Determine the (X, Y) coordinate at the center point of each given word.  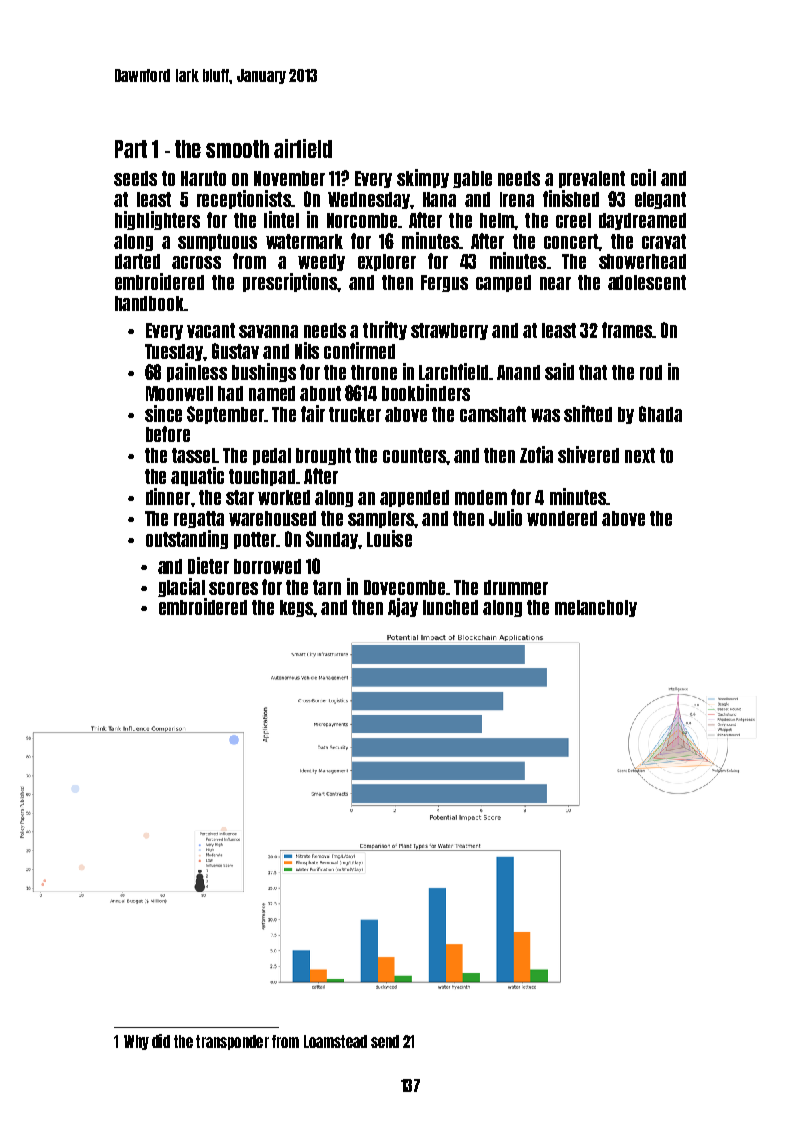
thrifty (385, 330)
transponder (232, 1042)
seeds (135, 178)
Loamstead (335, 1041)
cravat (664, 241)
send (385, 1041)
